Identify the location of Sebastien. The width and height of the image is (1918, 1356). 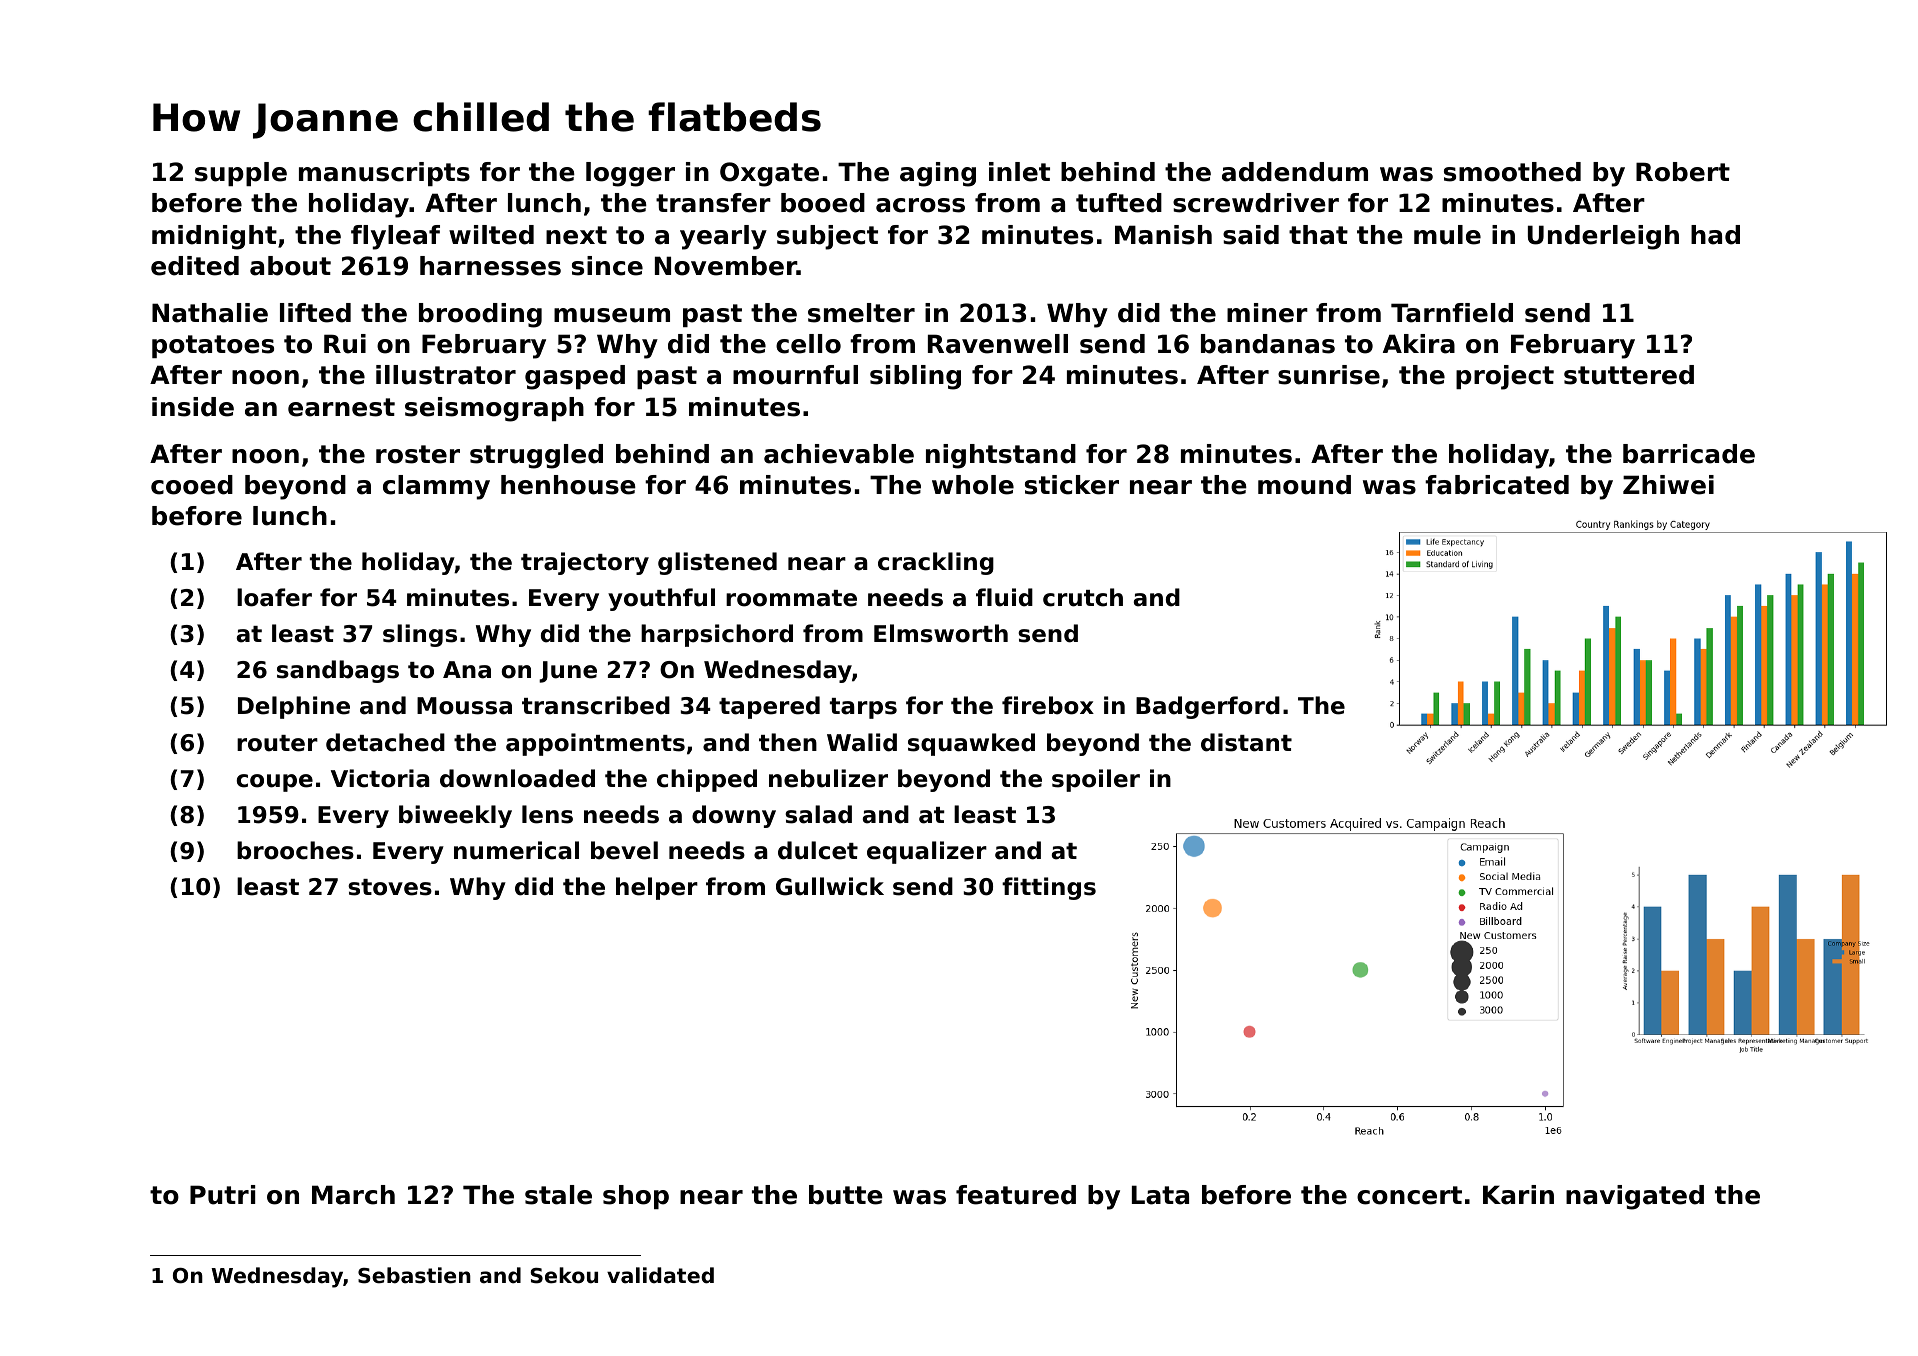
(414, 1275).
